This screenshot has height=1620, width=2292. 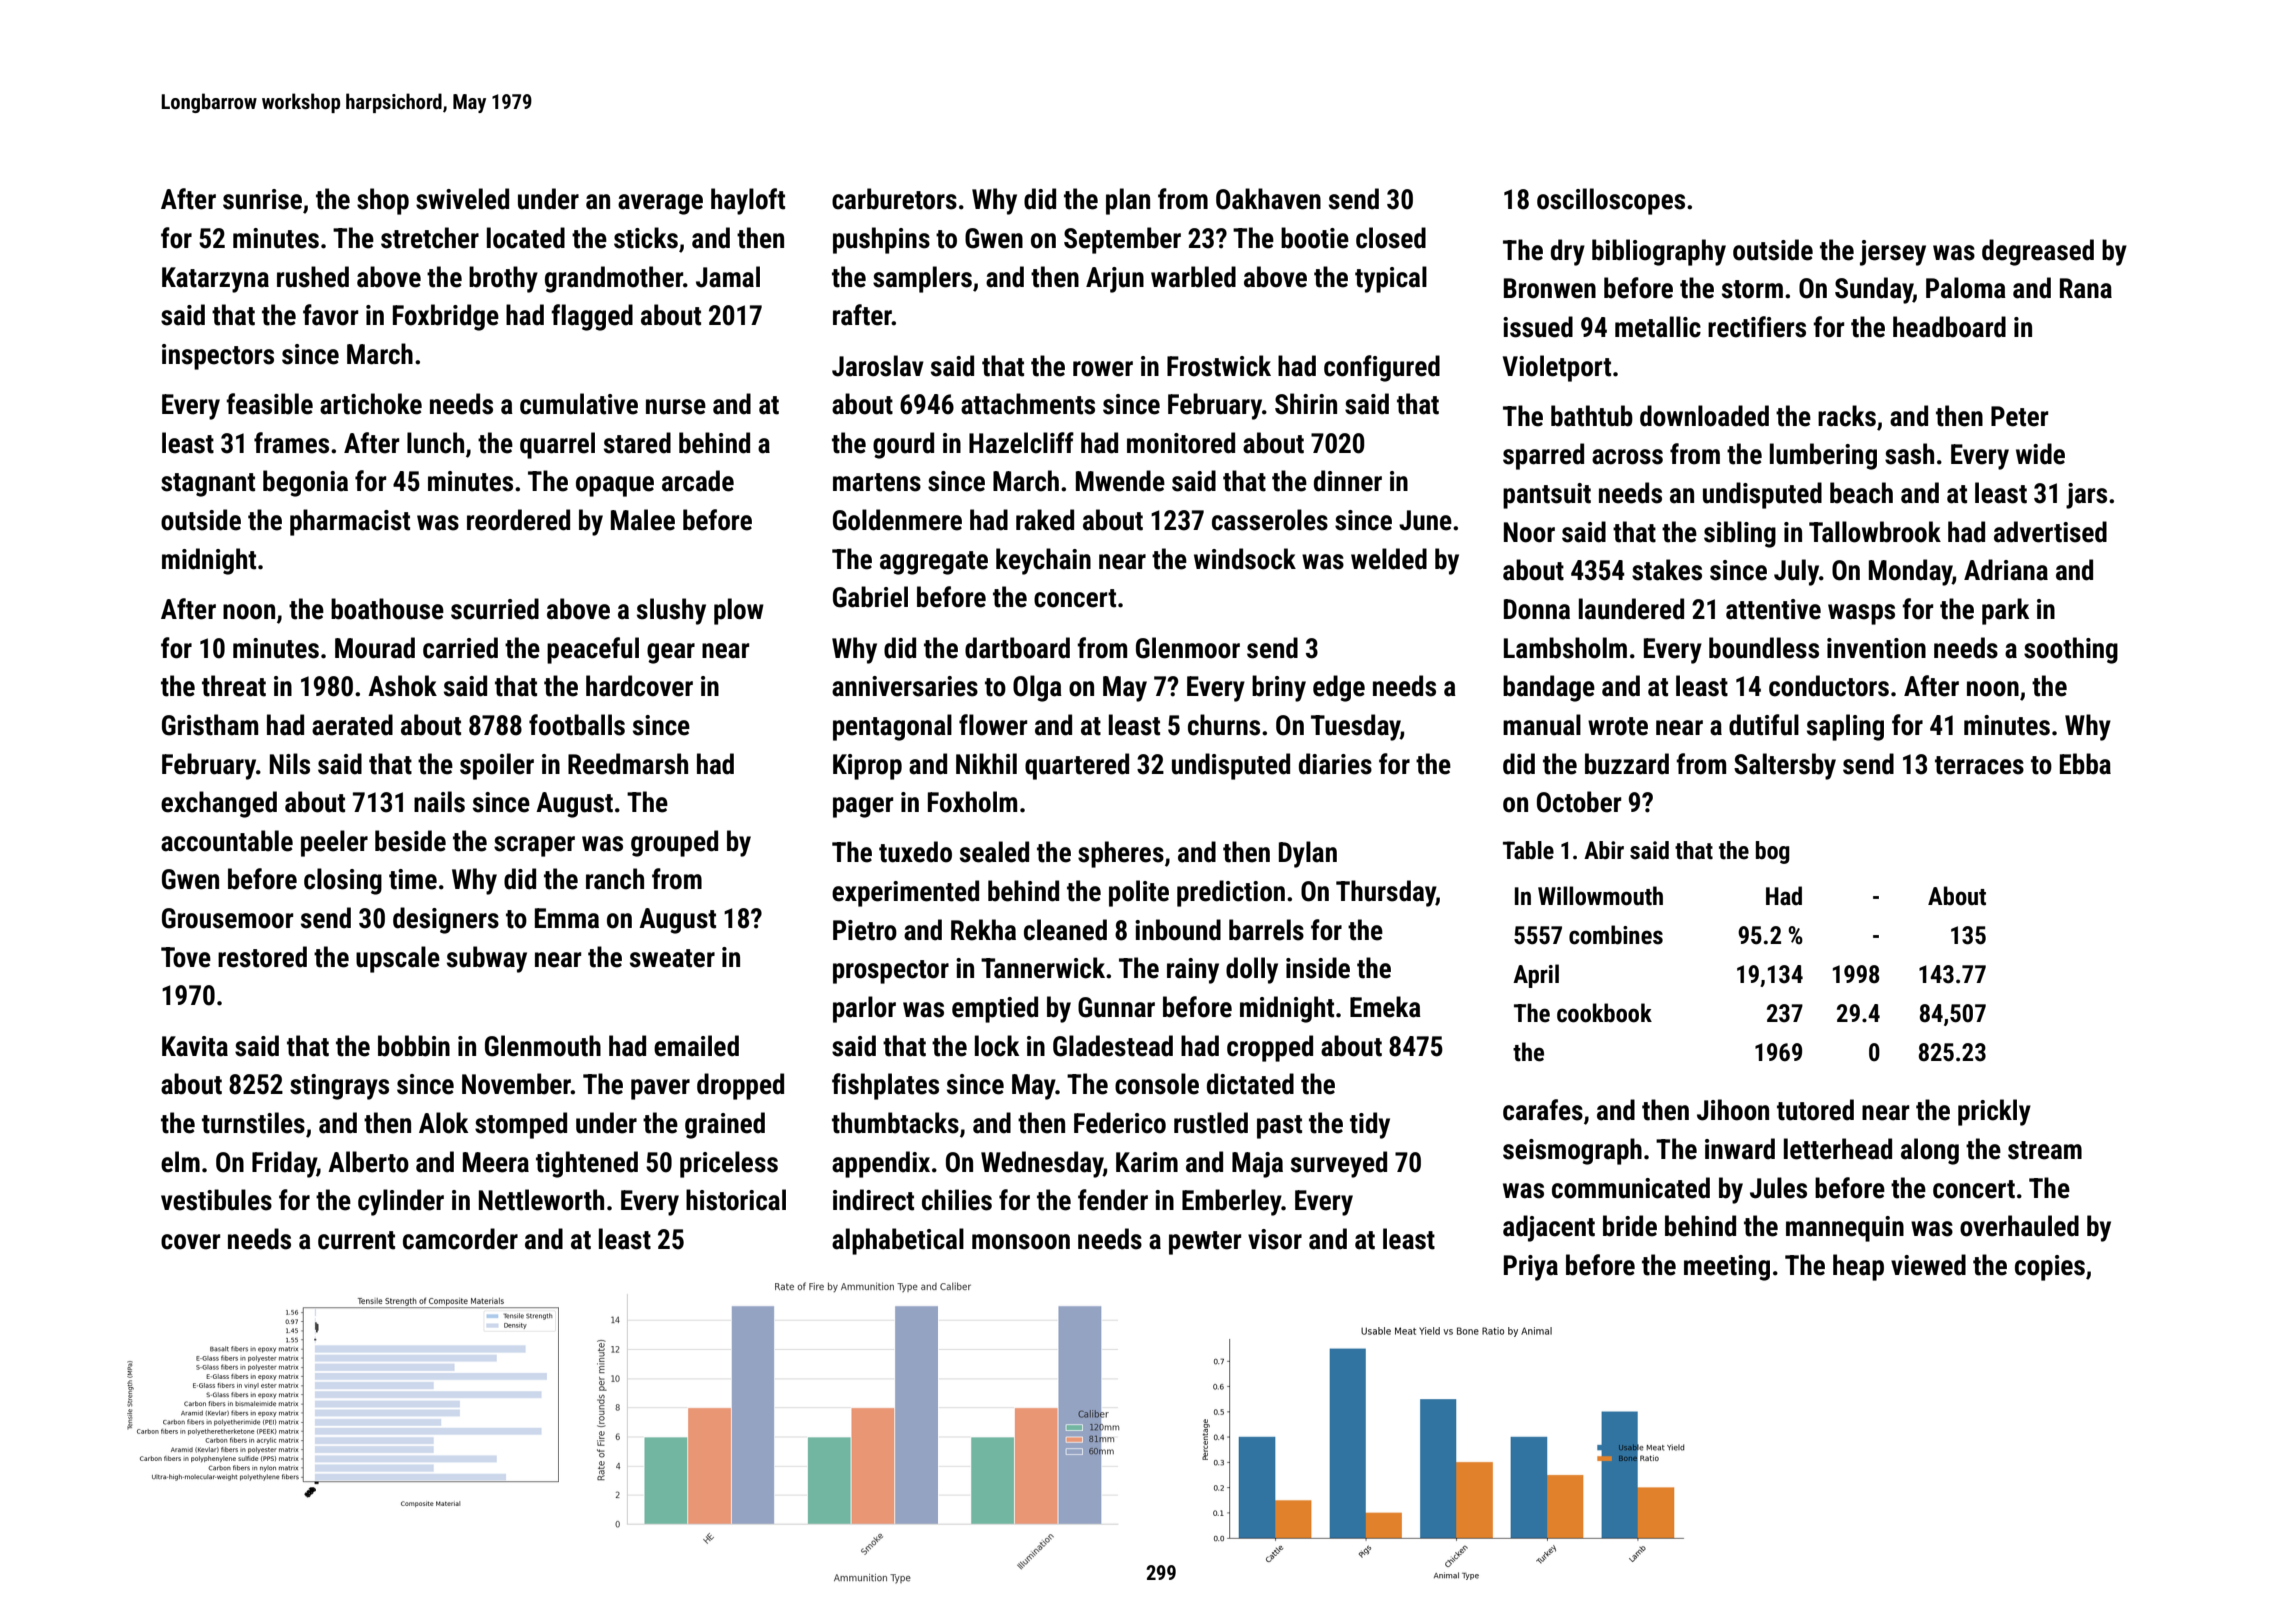 What do you see at coordinates (1704, 416) in the screenshot?
I see `downloaded` at bounding box center [1704, 416].
